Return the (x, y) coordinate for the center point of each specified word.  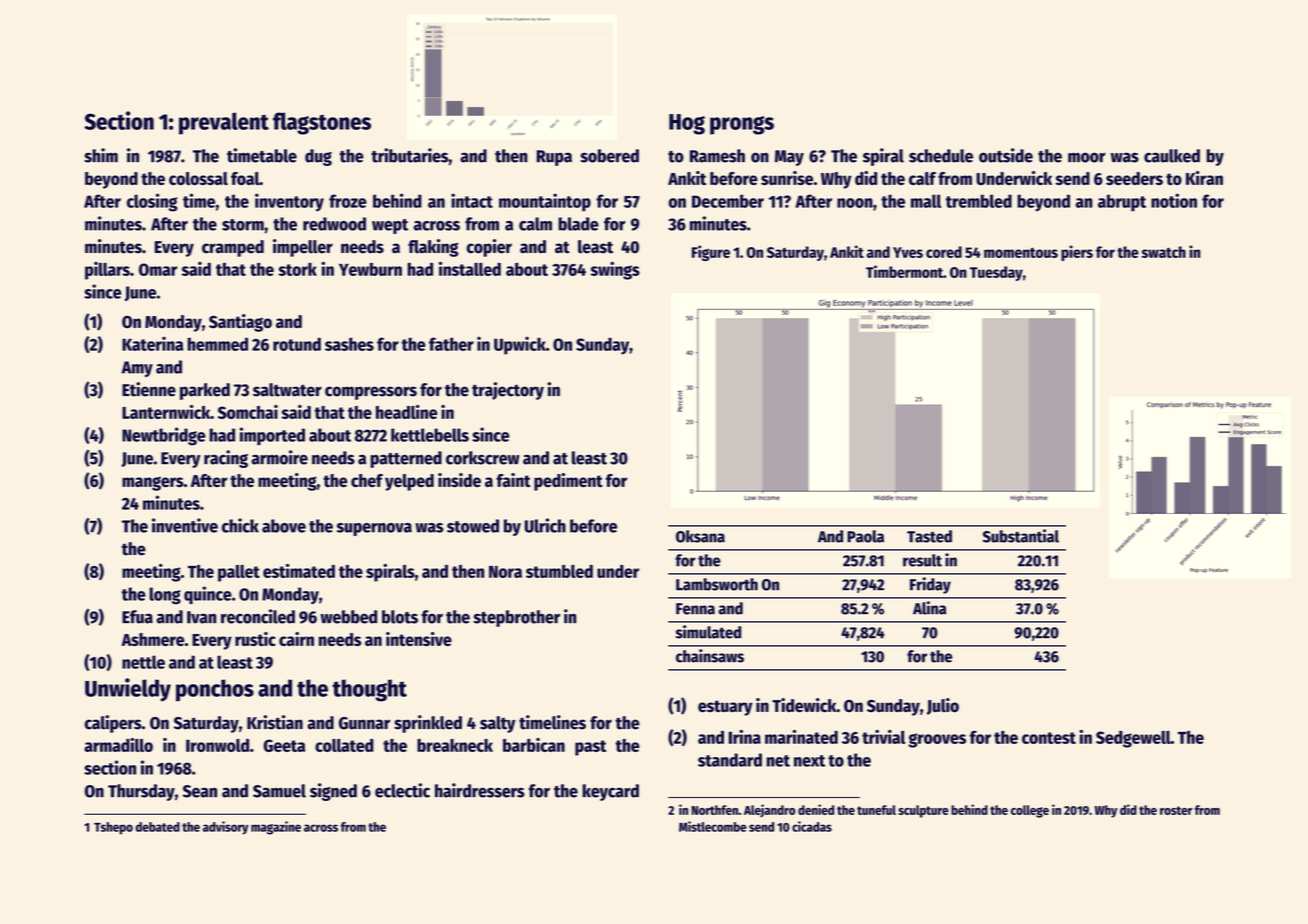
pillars (107, 271)
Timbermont (904, 271)
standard (730, 760)
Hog (687, 124)
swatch (1164, 252)
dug (318, 157)
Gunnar (364, 723)
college (1030, 811)
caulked (1172, 156)
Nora (505, 572)
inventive (185, 525)
